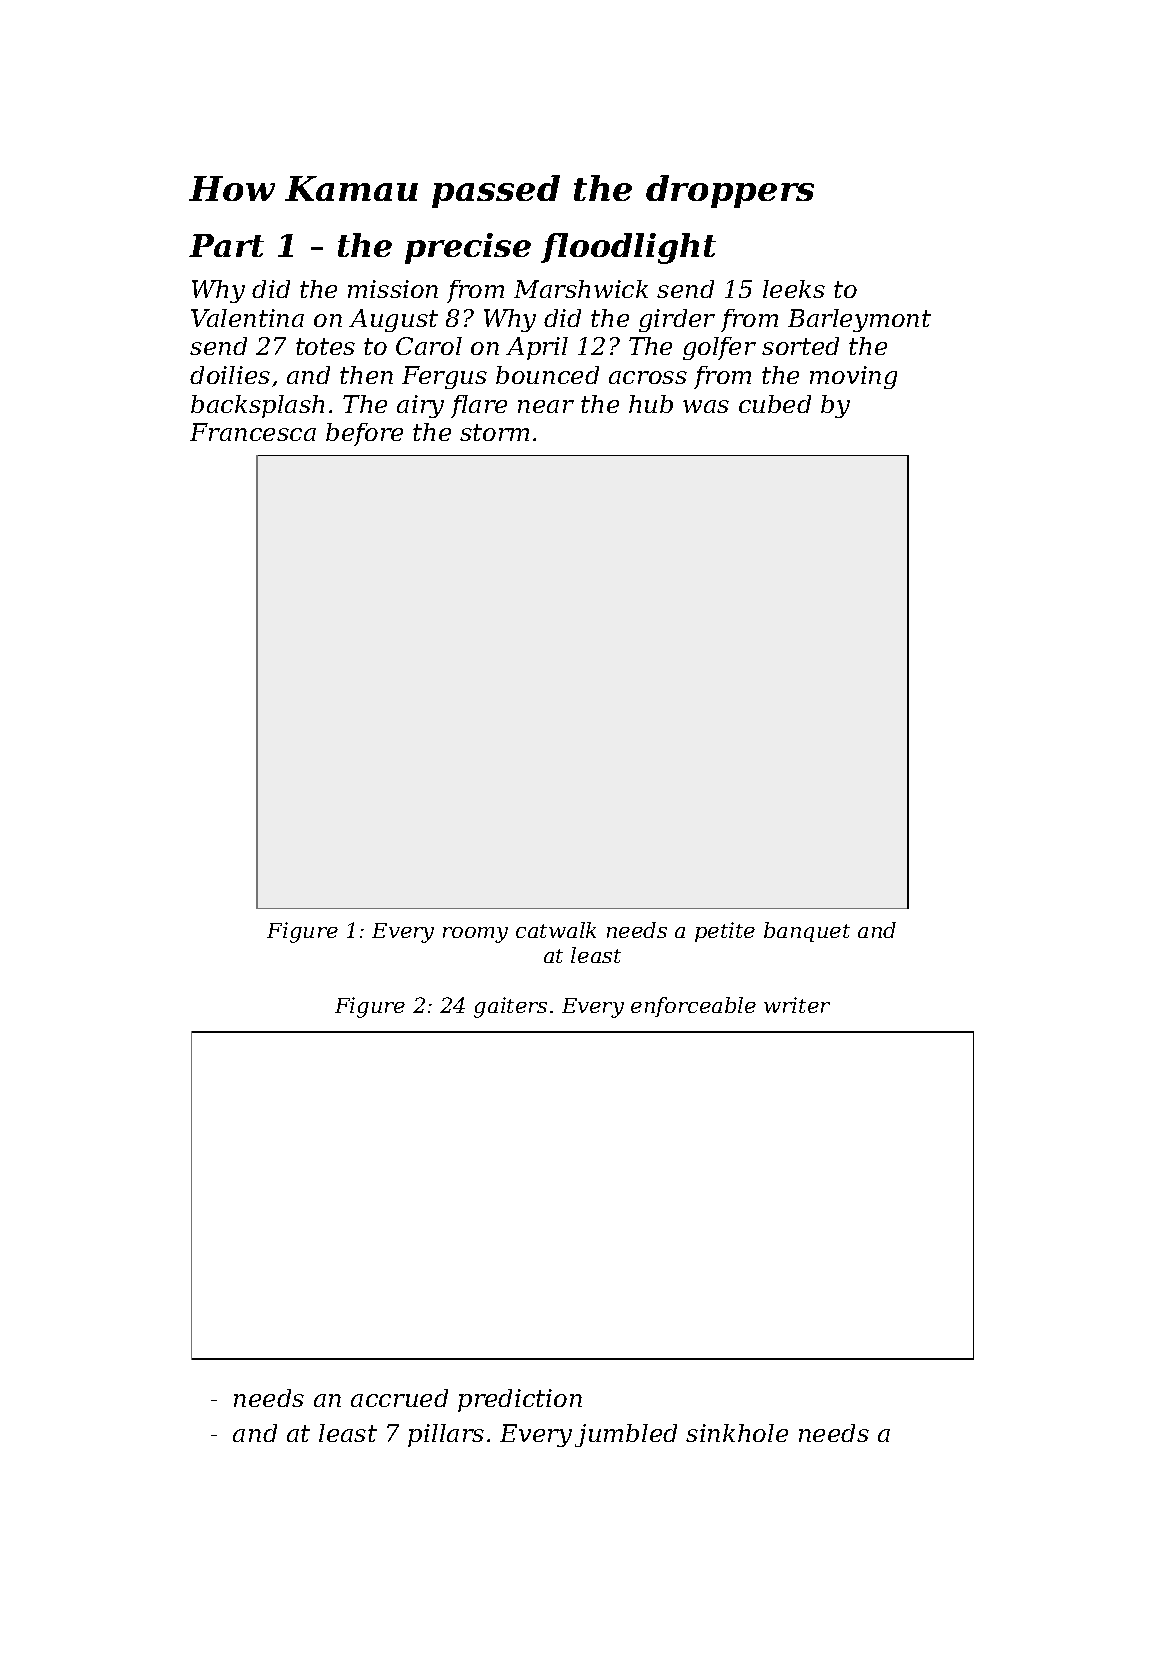 The image size is (1165, 1654). What do you see at coordinates (807, 932) in the image?
I see `banquet` at bounding box center [807, 932].
